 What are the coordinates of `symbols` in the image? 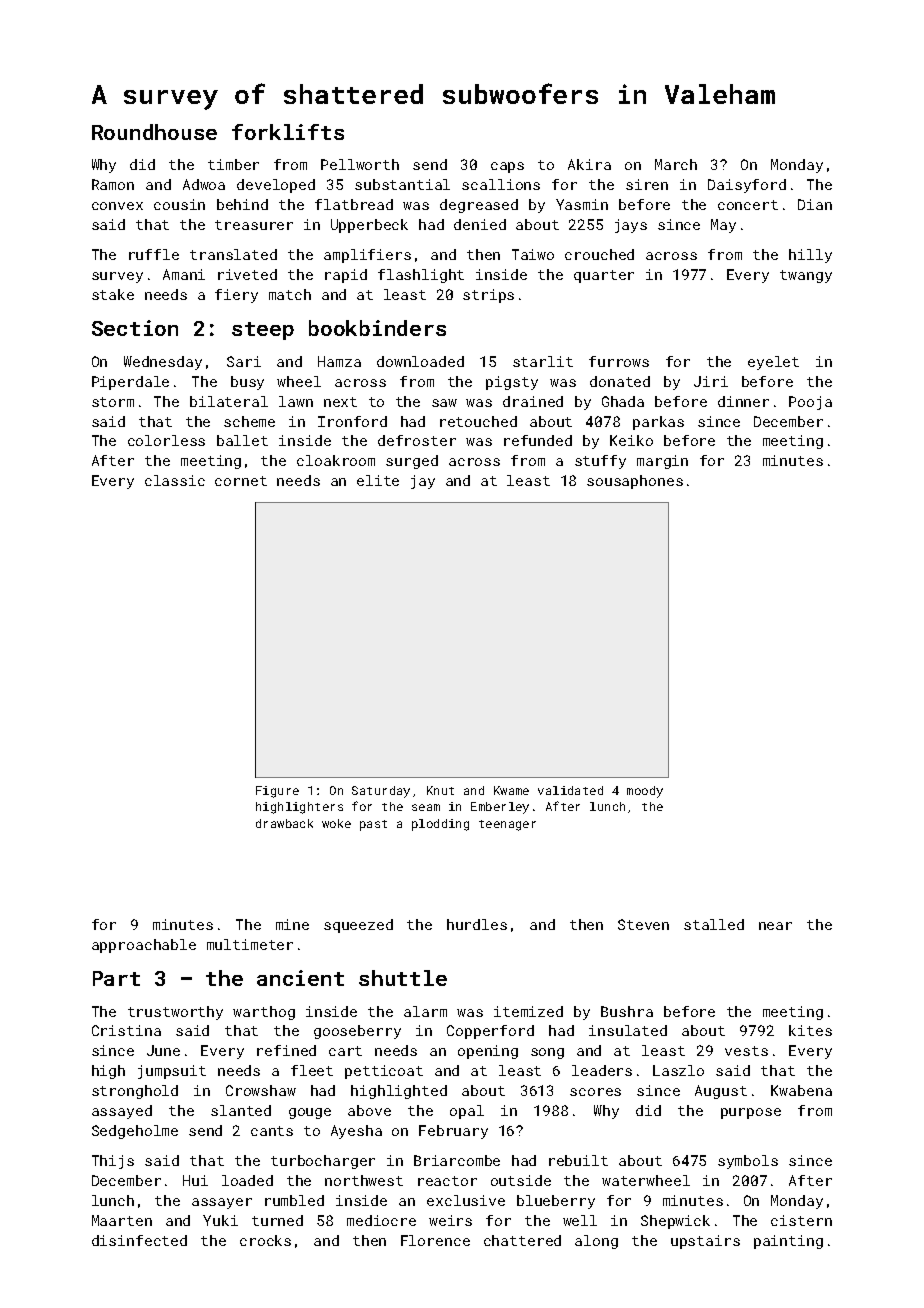 It's located at (748, 1162).
